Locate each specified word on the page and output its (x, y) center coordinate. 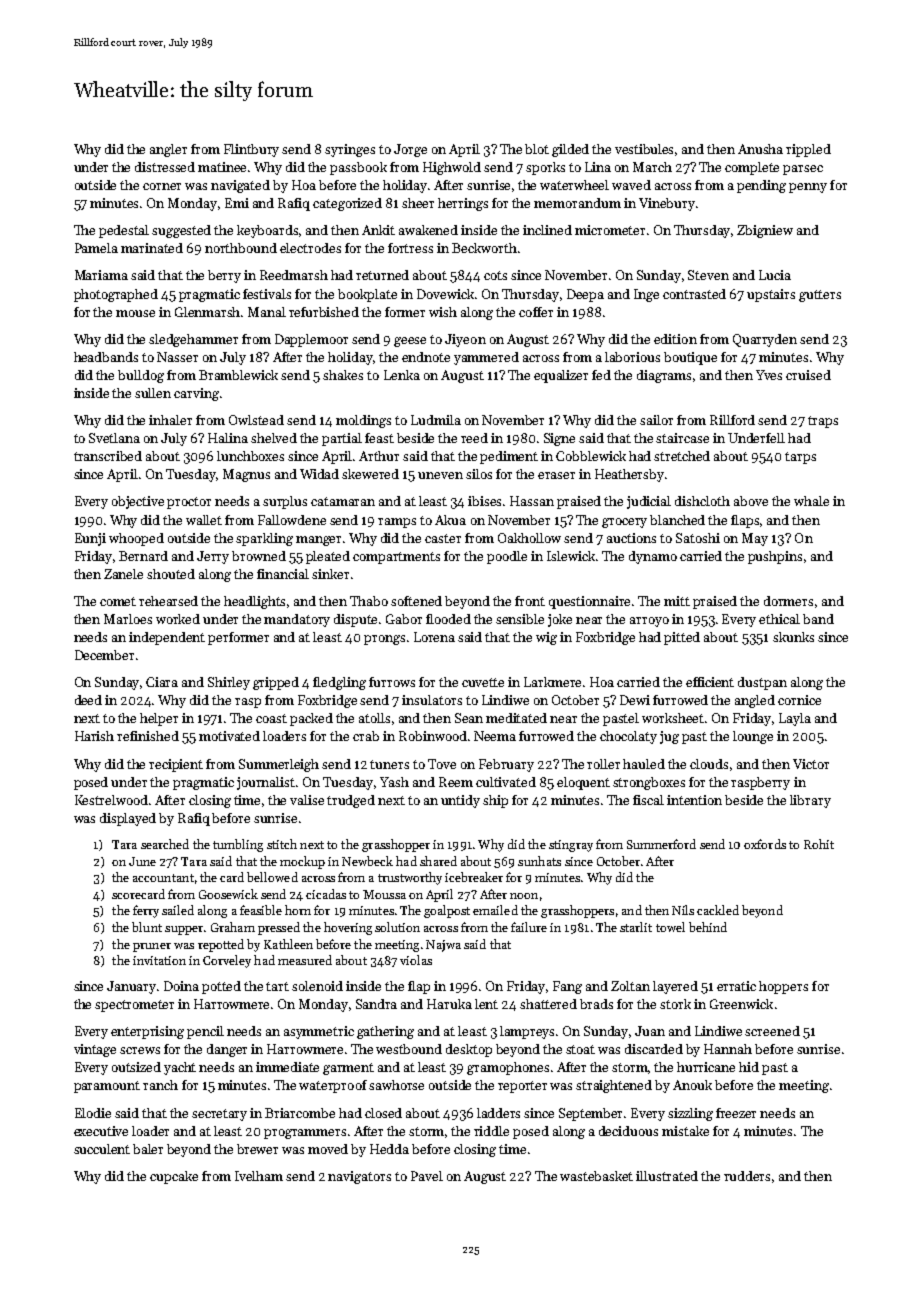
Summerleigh (279, 765)
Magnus (246, 475)
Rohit (819, 844)
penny (808, 188)
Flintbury (251, 150)
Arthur (379, 456)
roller (603, 764)
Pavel (427, 1176)
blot (537, 149)
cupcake (174, 1177)
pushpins (775, 557)
